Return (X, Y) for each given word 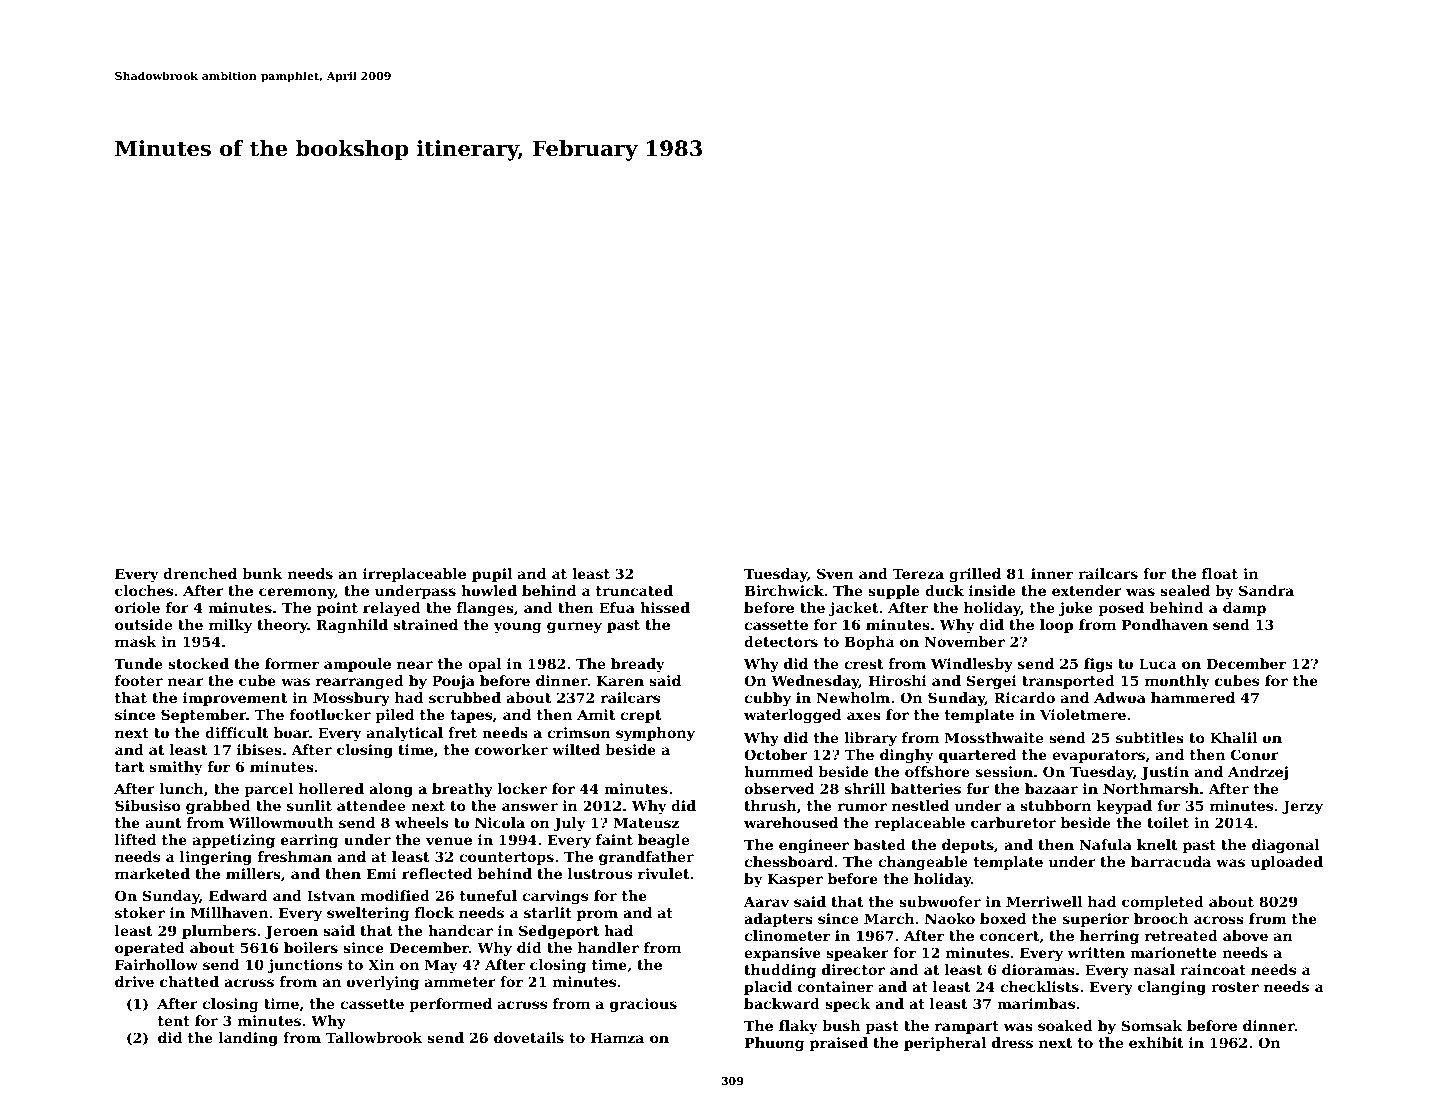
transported (1068, 682)
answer (530, 807)
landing (248, 1039)
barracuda (1171, 861)
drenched (200, 573)
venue (449, 841)
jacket (854, 609)
